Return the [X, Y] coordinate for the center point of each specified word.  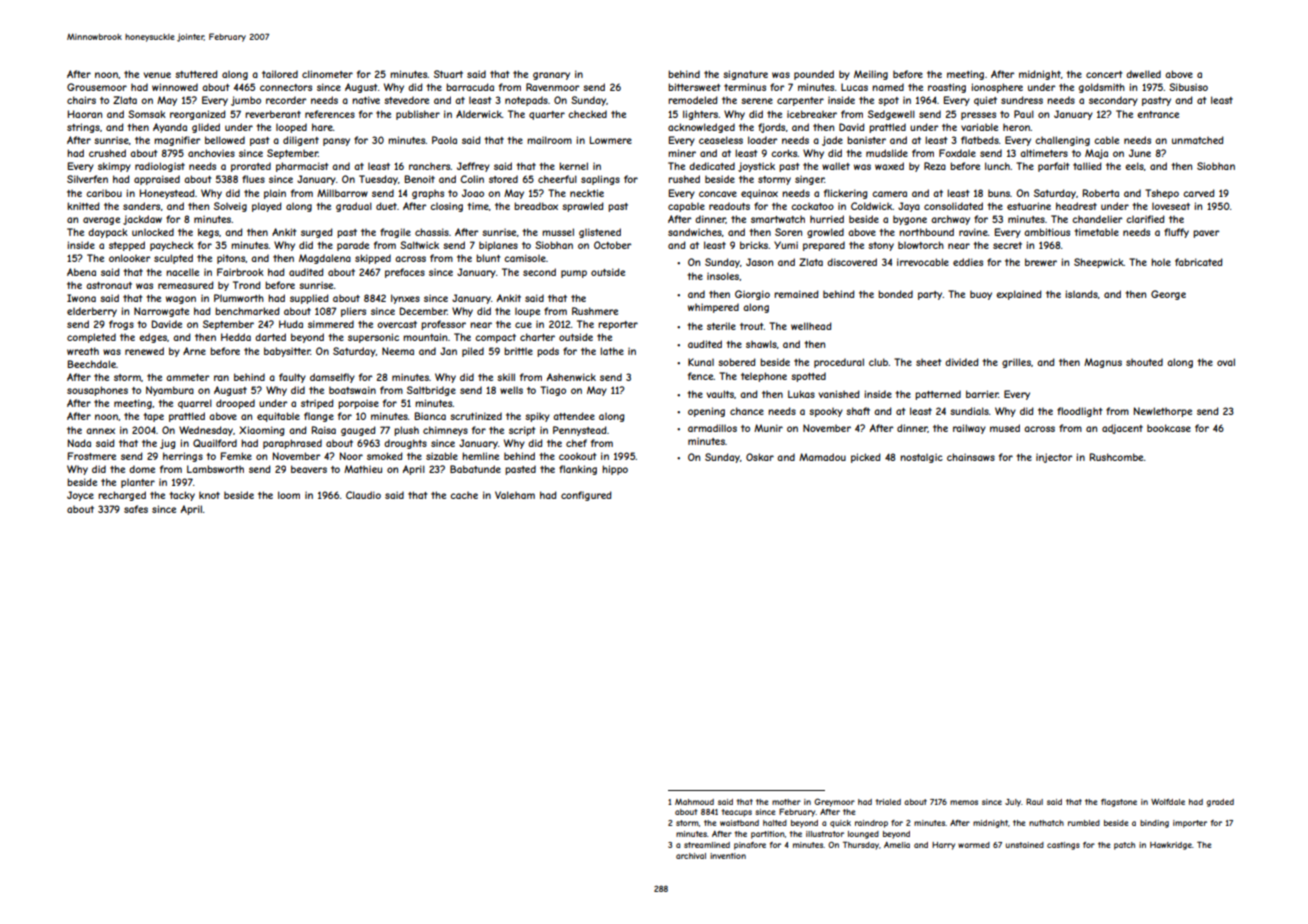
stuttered [196, 74]
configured [586, 496]
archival [691, 856]
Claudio [363, 495]
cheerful [557, 179]
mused [1005, 428]
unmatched [1198, 140]
